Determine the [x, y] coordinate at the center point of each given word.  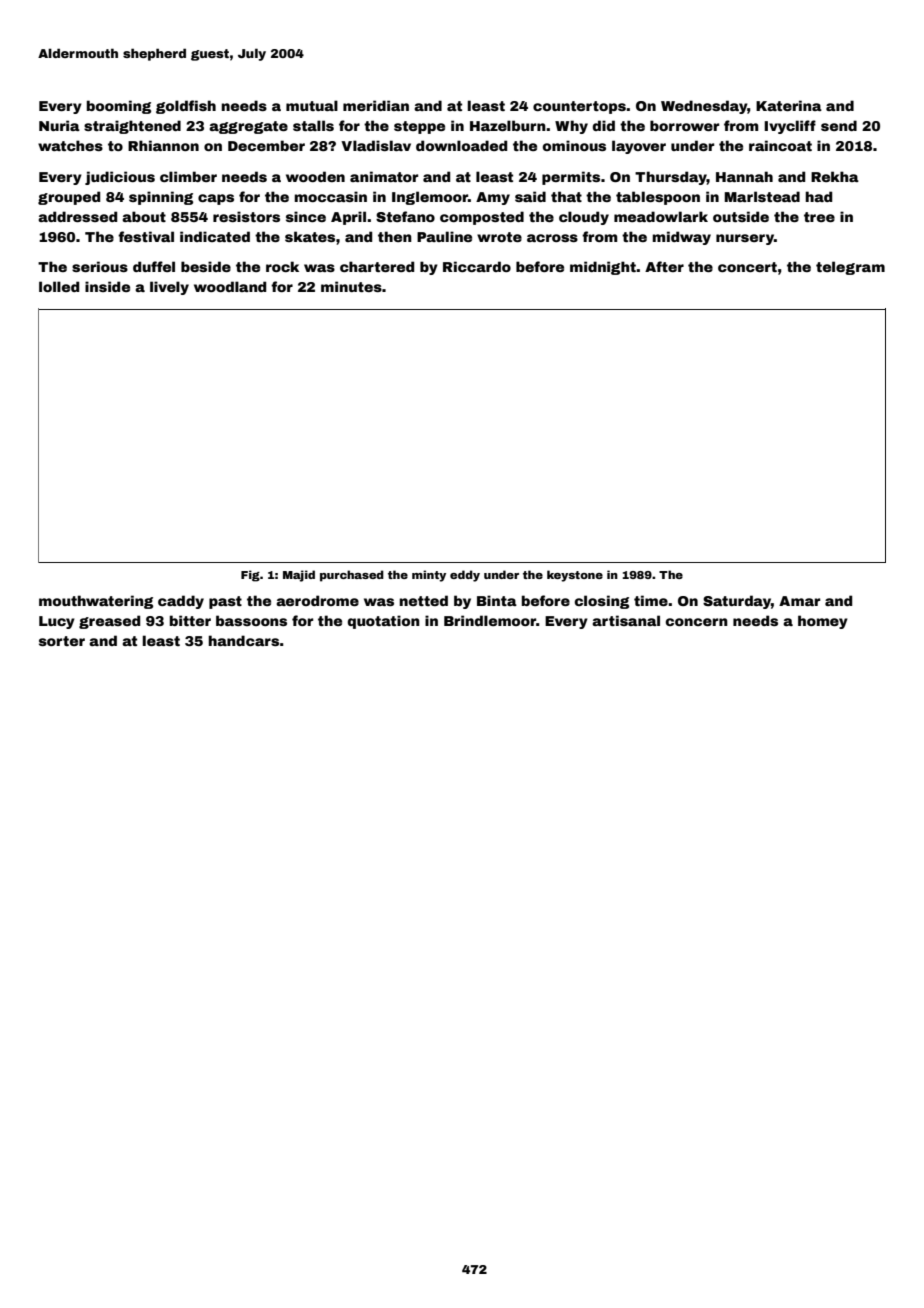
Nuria [59, 125]
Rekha [835, 176]
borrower [684, 125]
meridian [376, 105]
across [552, 238]
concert [747, 267]
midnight [603, 268]
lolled [59, 286]
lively [169, 288]
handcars [243, 640]
